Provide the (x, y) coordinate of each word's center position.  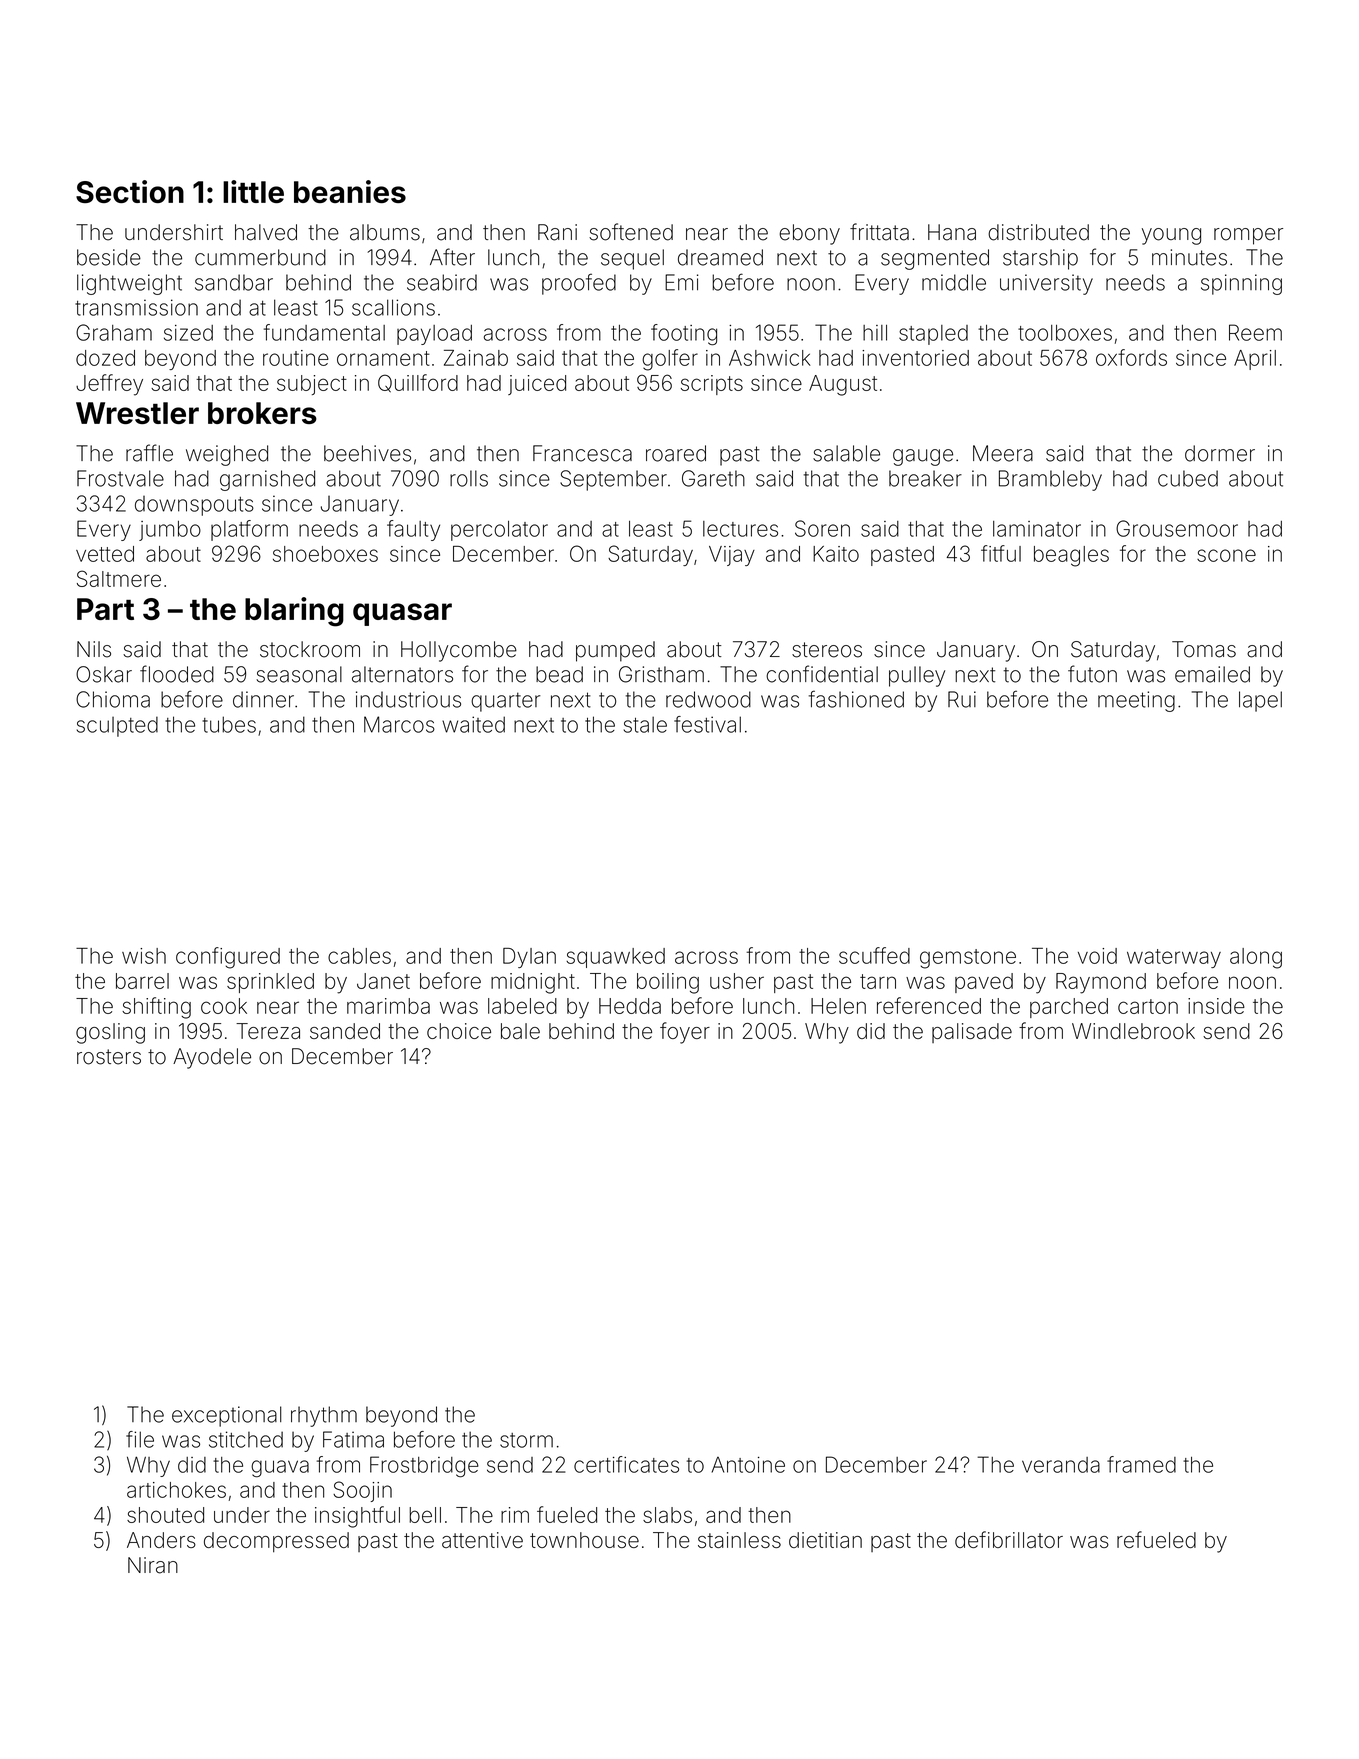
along (1256, 958)
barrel (142, 981)
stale (645, 724)
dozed (105, 358)
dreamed (720, 257)
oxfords (1131, 357)
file (140, 1439)
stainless (739, 1540)
